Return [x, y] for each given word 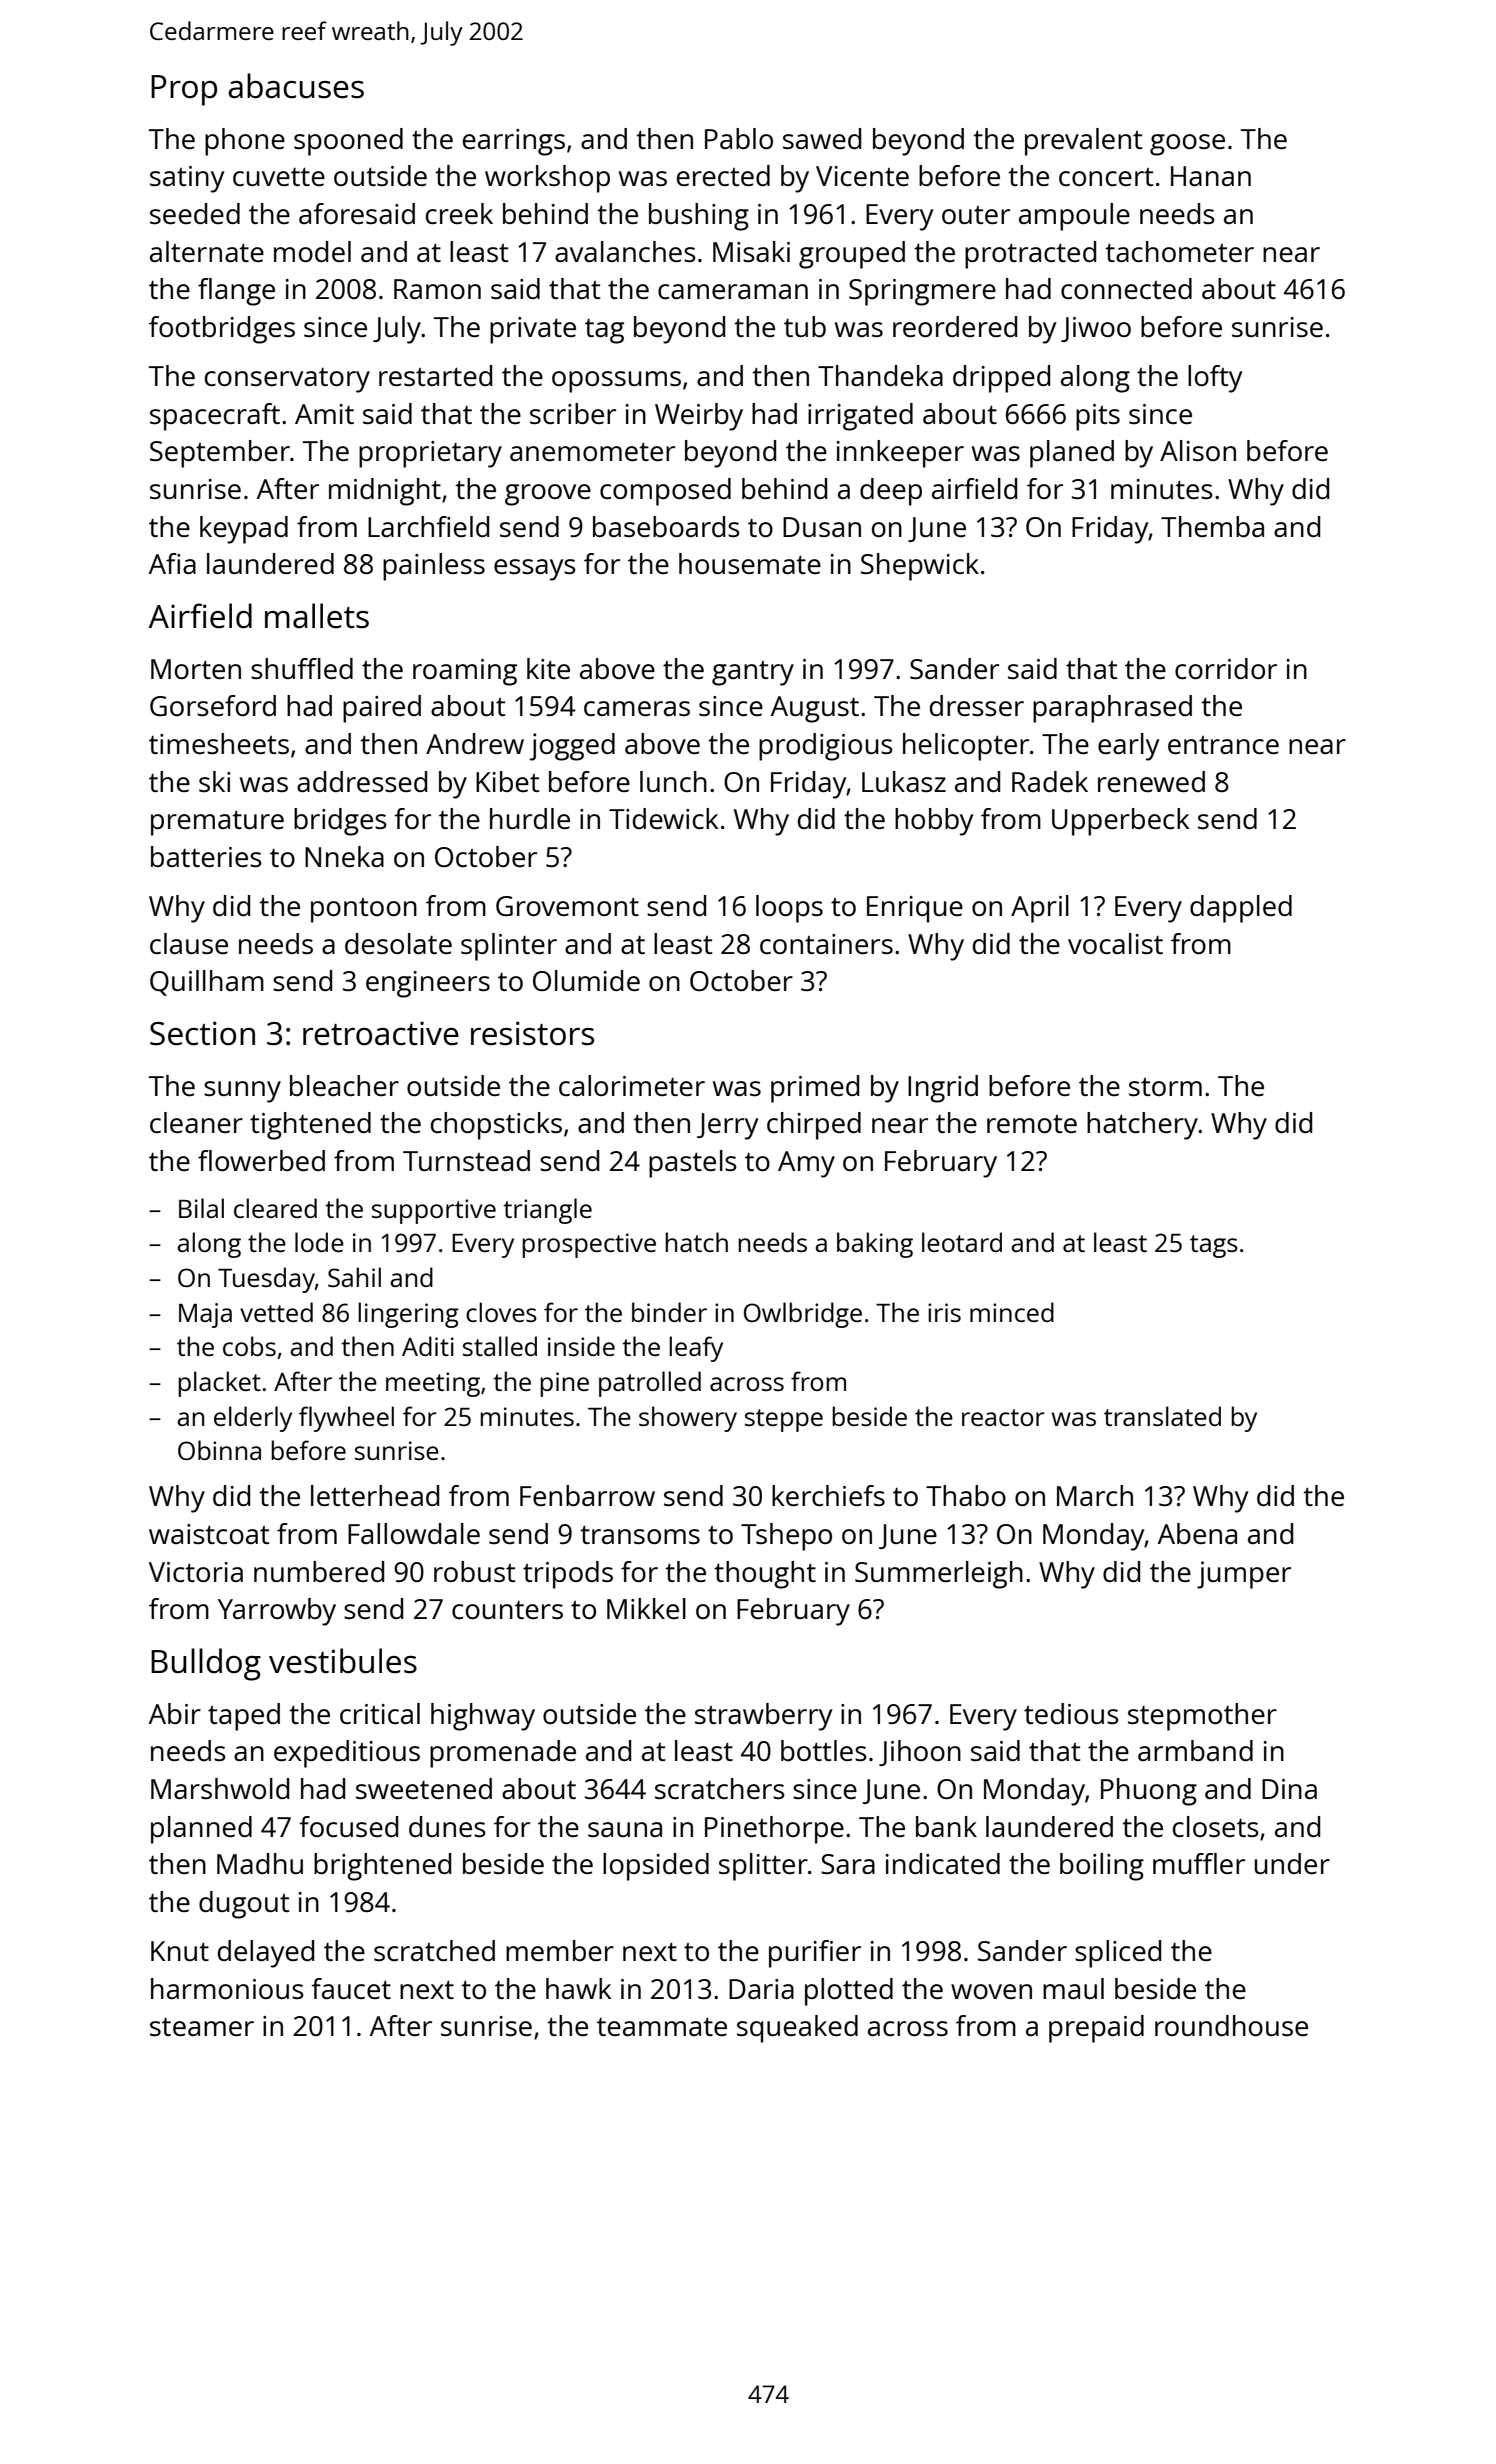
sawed [822, 138]
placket [219, 1384]
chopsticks [496, 1126]
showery [688, 1419]
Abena [1197, 1533]
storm [1165, 1087]
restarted [435, 375]
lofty [1215, 379]
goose [1187, 145]
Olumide [586, 980]
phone [245, 142]
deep [891, 492]
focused [348, 1826]
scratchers [720, 1788]
